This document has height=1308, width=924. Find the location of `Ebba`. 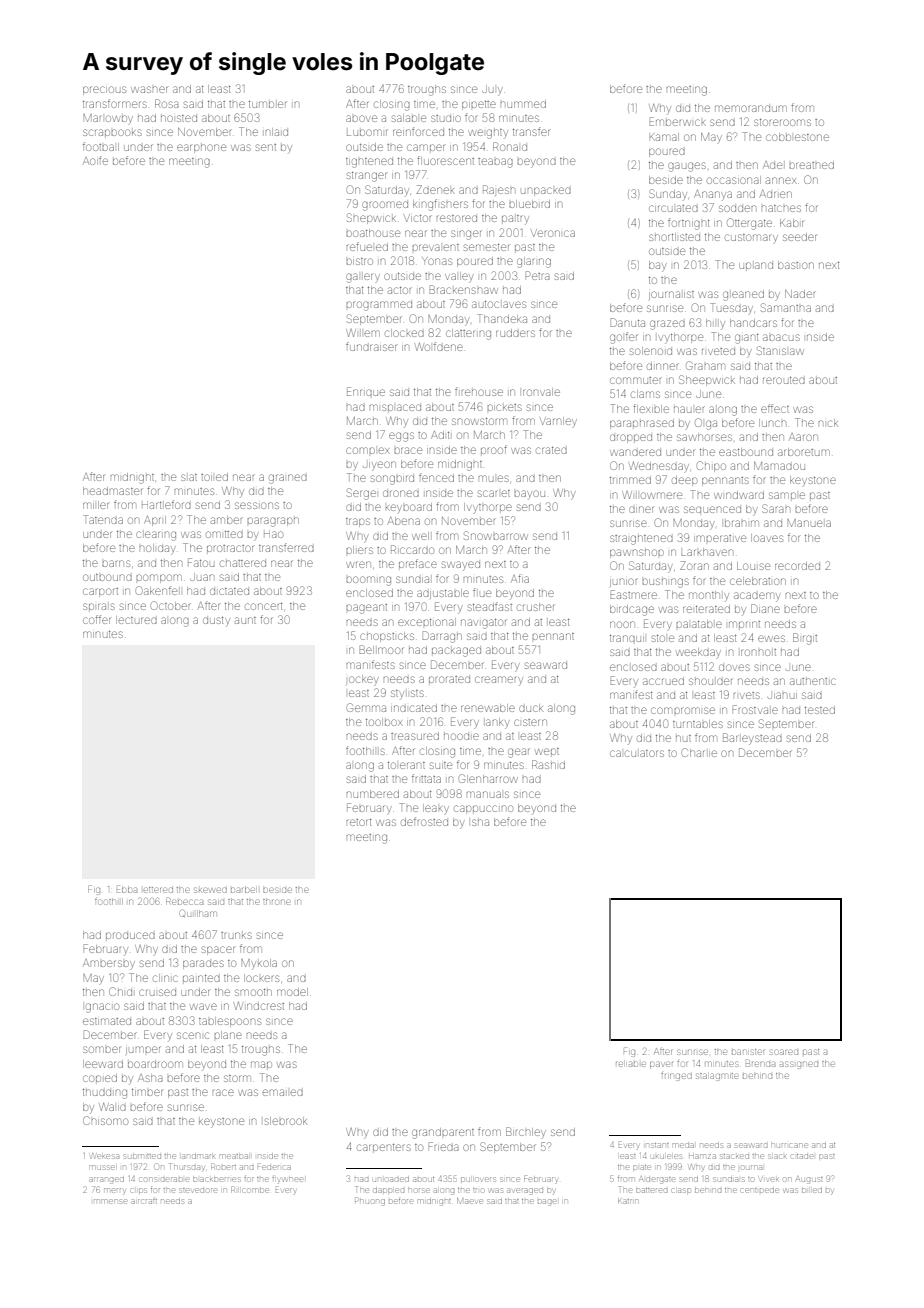

Ebba is located at coordinates (127, 889).
